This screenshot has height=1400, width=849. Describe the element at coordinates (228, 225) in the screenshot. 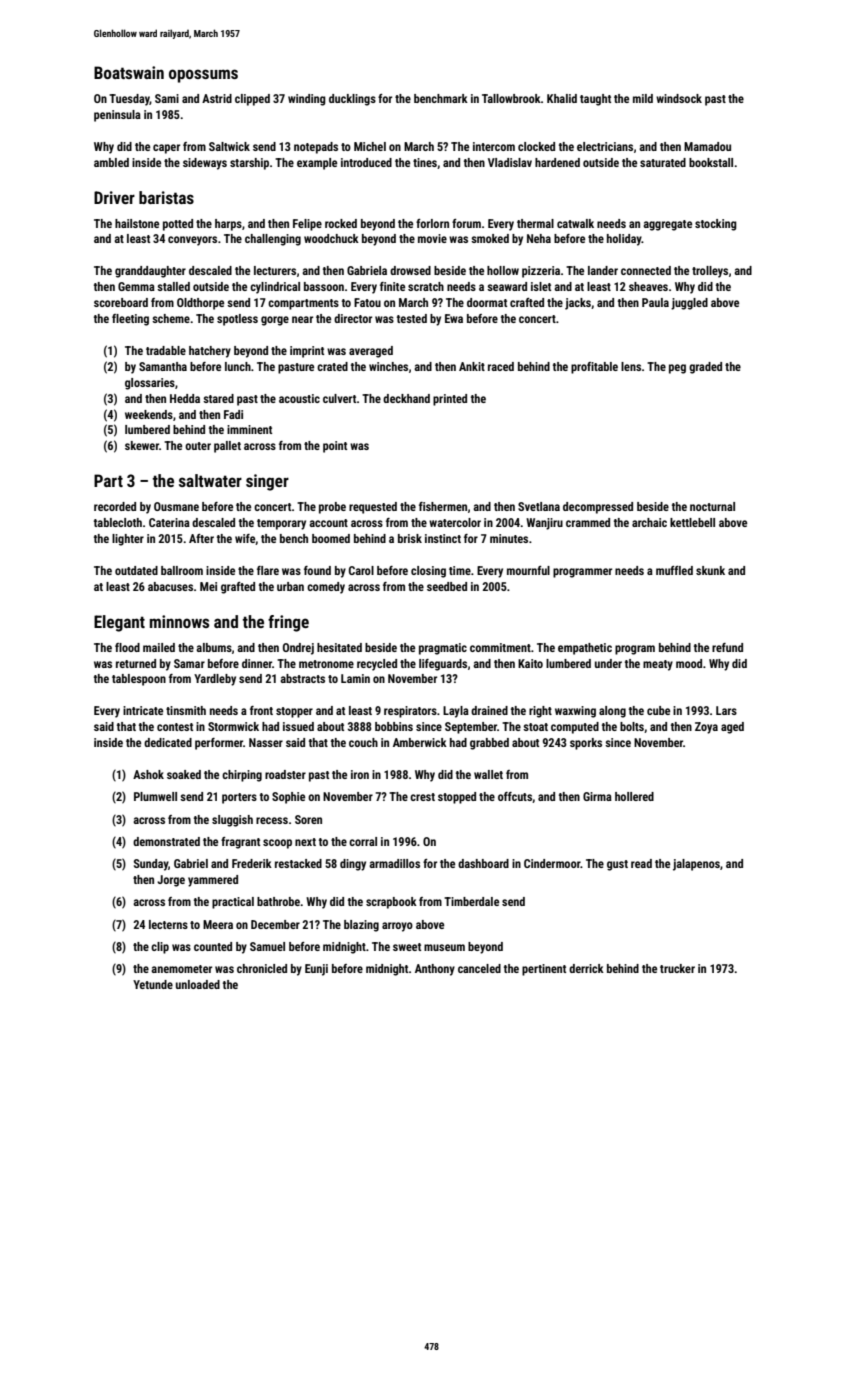

I see `harps` at that location.
